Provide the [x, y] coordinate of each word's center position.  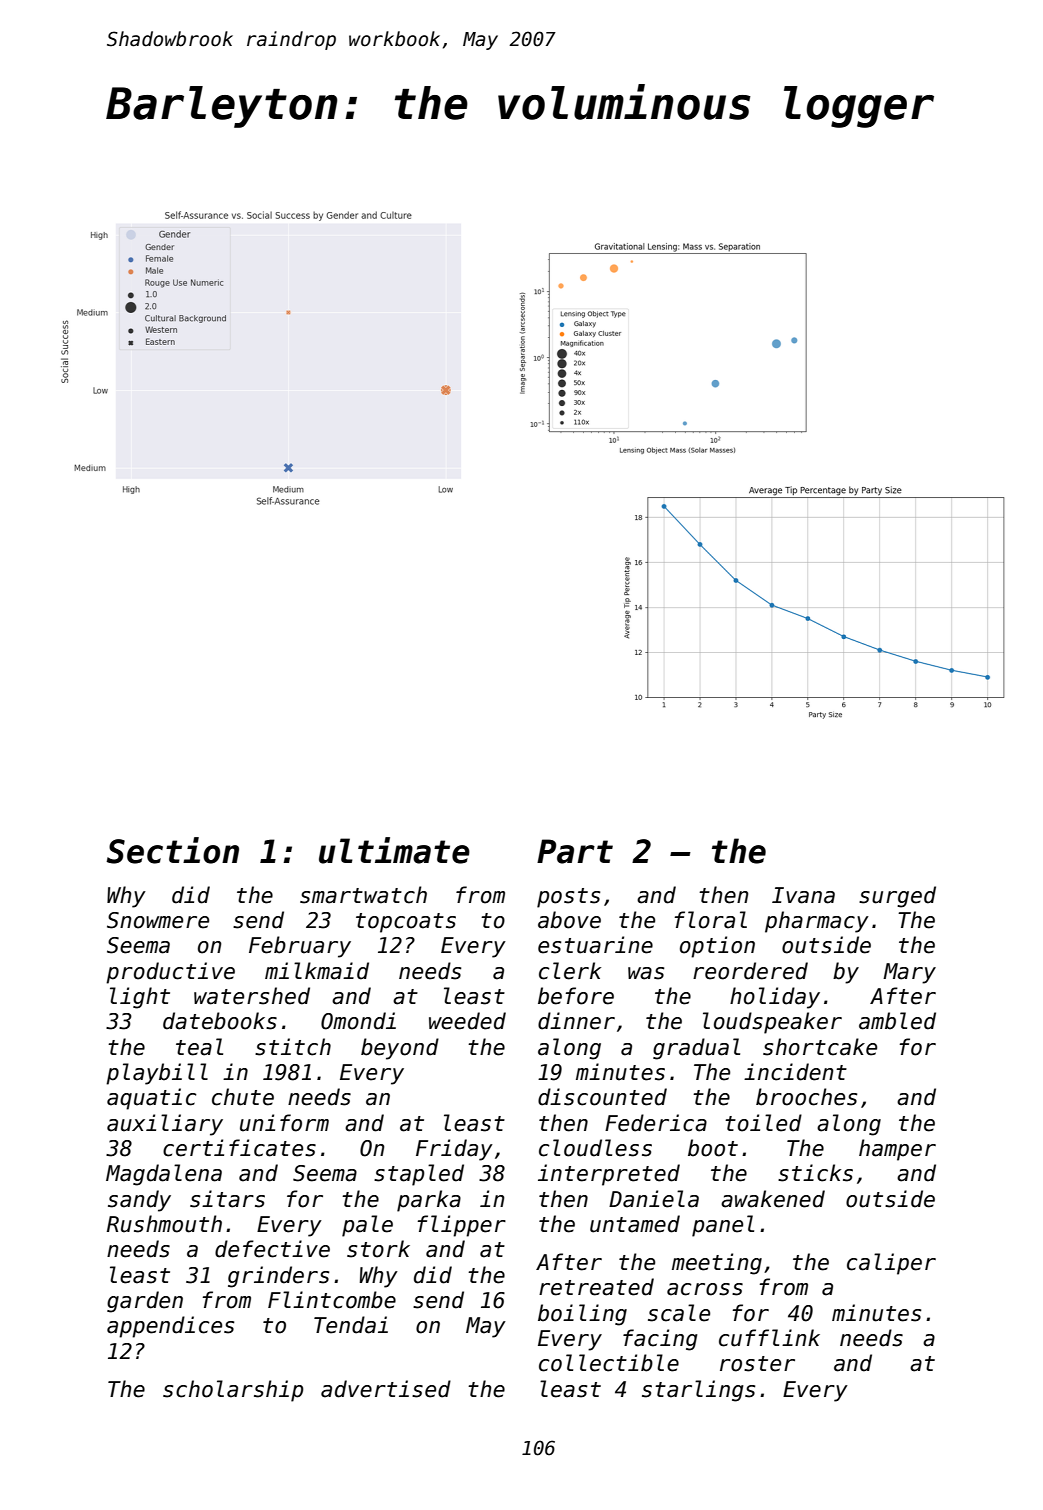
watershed [252, 996]
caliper [891, 1264]
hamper [897, 1150]
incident [795, 1072]
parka [429, 1201]
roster [757, 1364]
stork [378, 1249]
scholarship [233, 1391]
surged [897, 897]
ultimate [394, 850]
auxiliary [165, 1125]
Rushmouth [164, 1224]
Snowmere [158, 920]
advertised [386, 1389]
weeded [467, 1021]
